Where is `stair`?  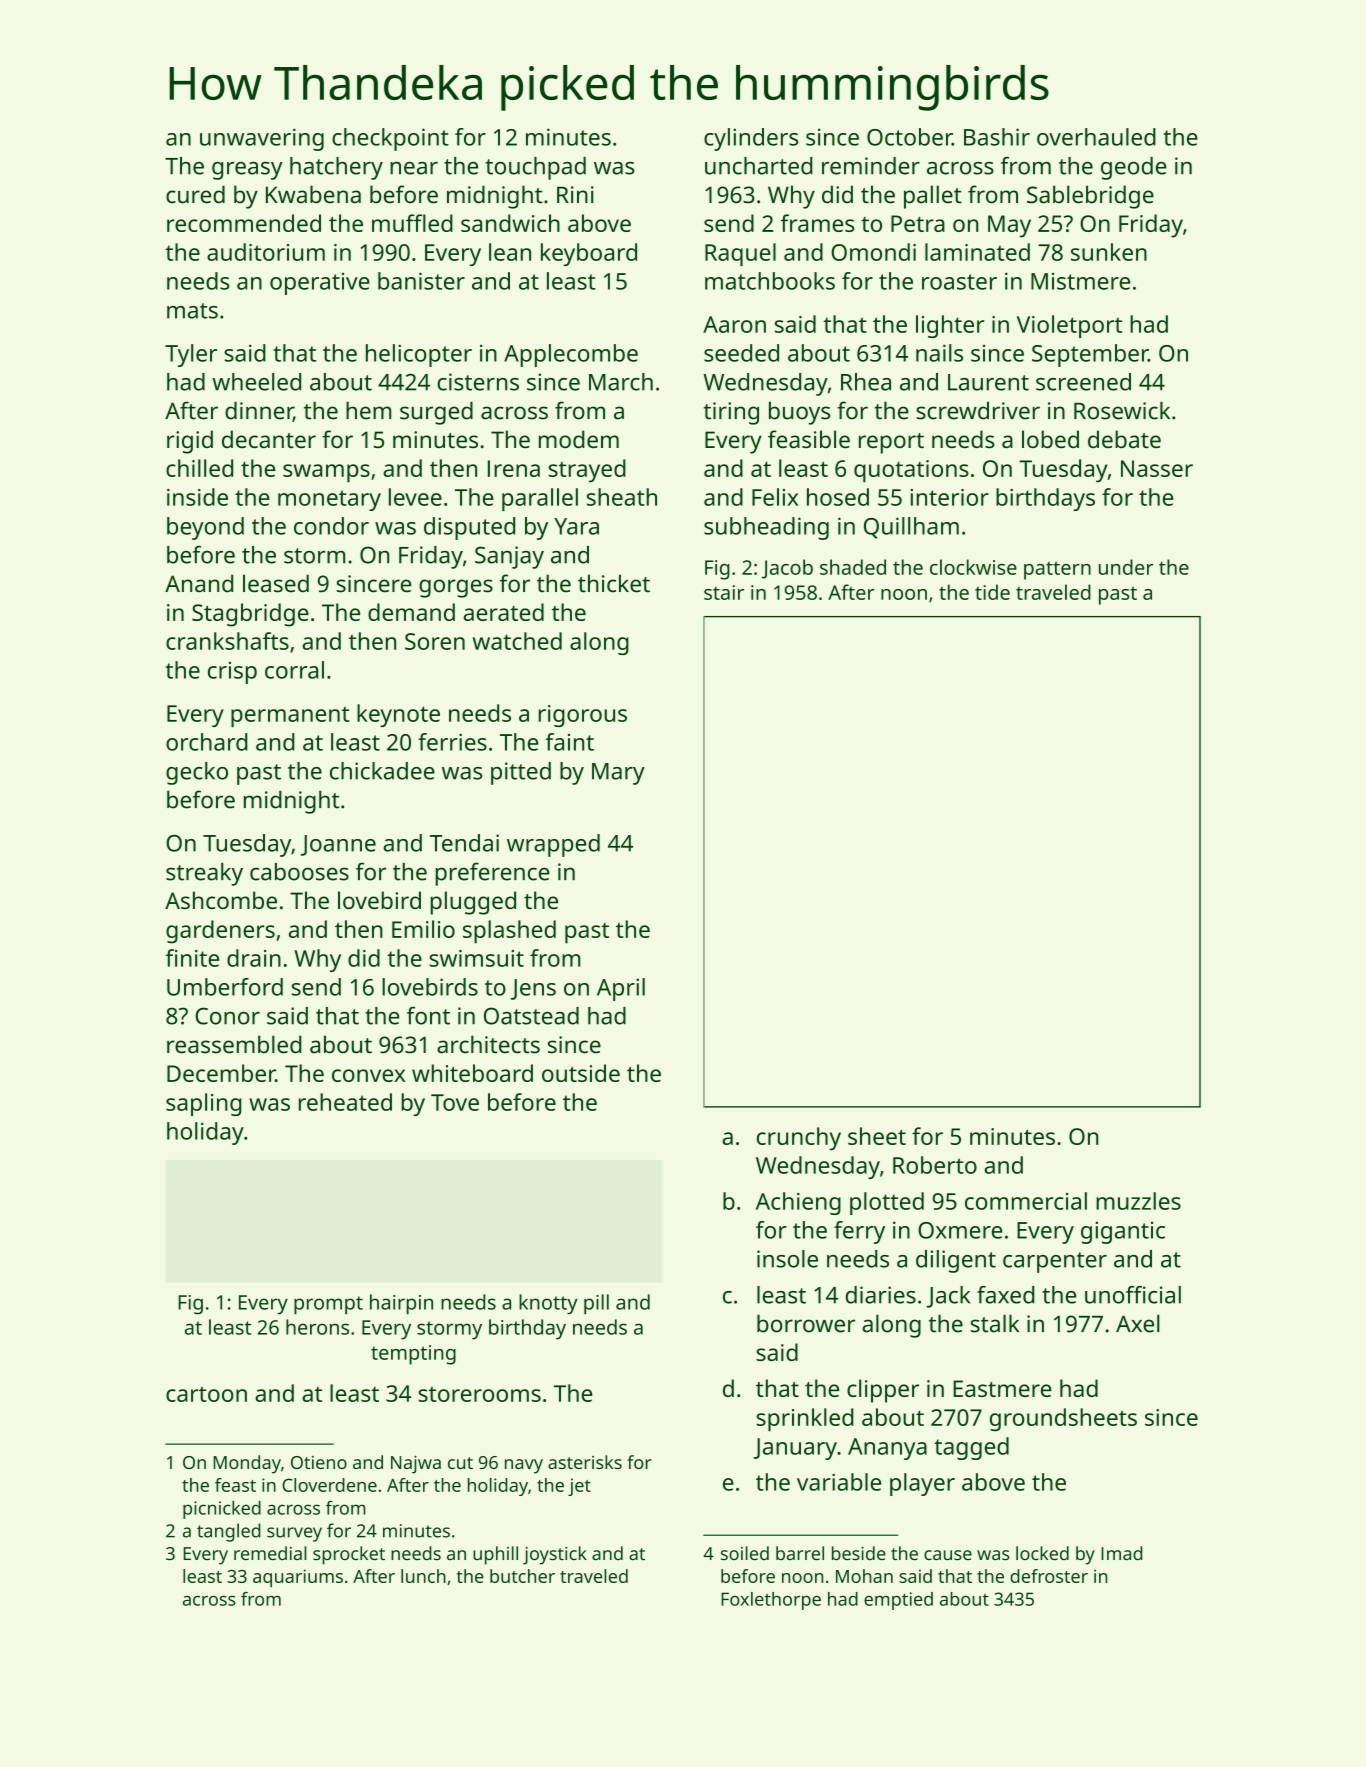
stair is located at coordinates (724, 592).
